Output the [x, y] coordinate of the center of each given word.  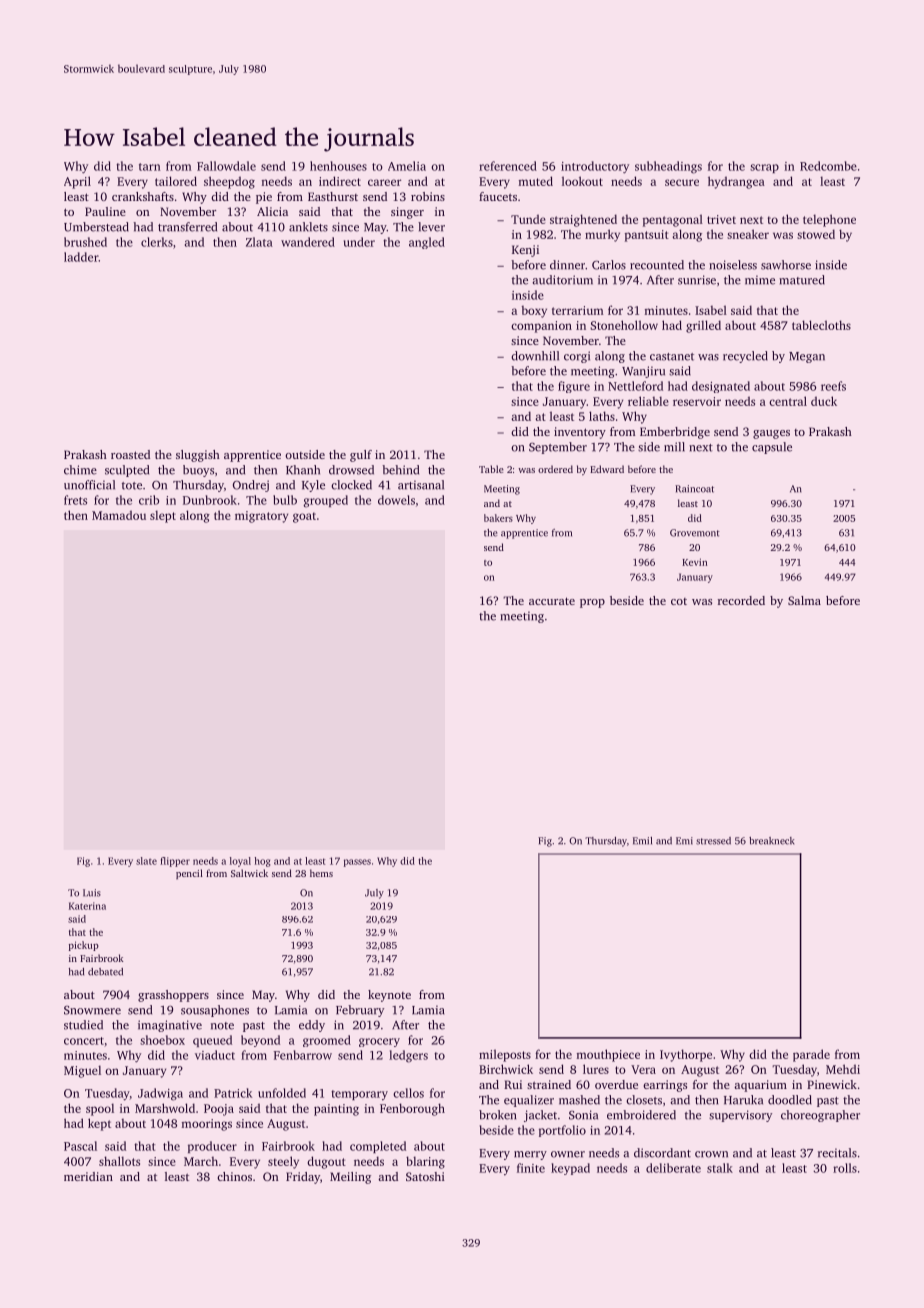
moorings [207, 1125]
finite [531, 1168]
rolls [845, 1168]
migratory [261, 517]
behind [400, 470]
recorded [741, 600]
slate [146, 861]
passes [357, 863]
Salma [804, 600]
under [359, 242]
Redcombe [828, 166]
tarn [150, 167]
